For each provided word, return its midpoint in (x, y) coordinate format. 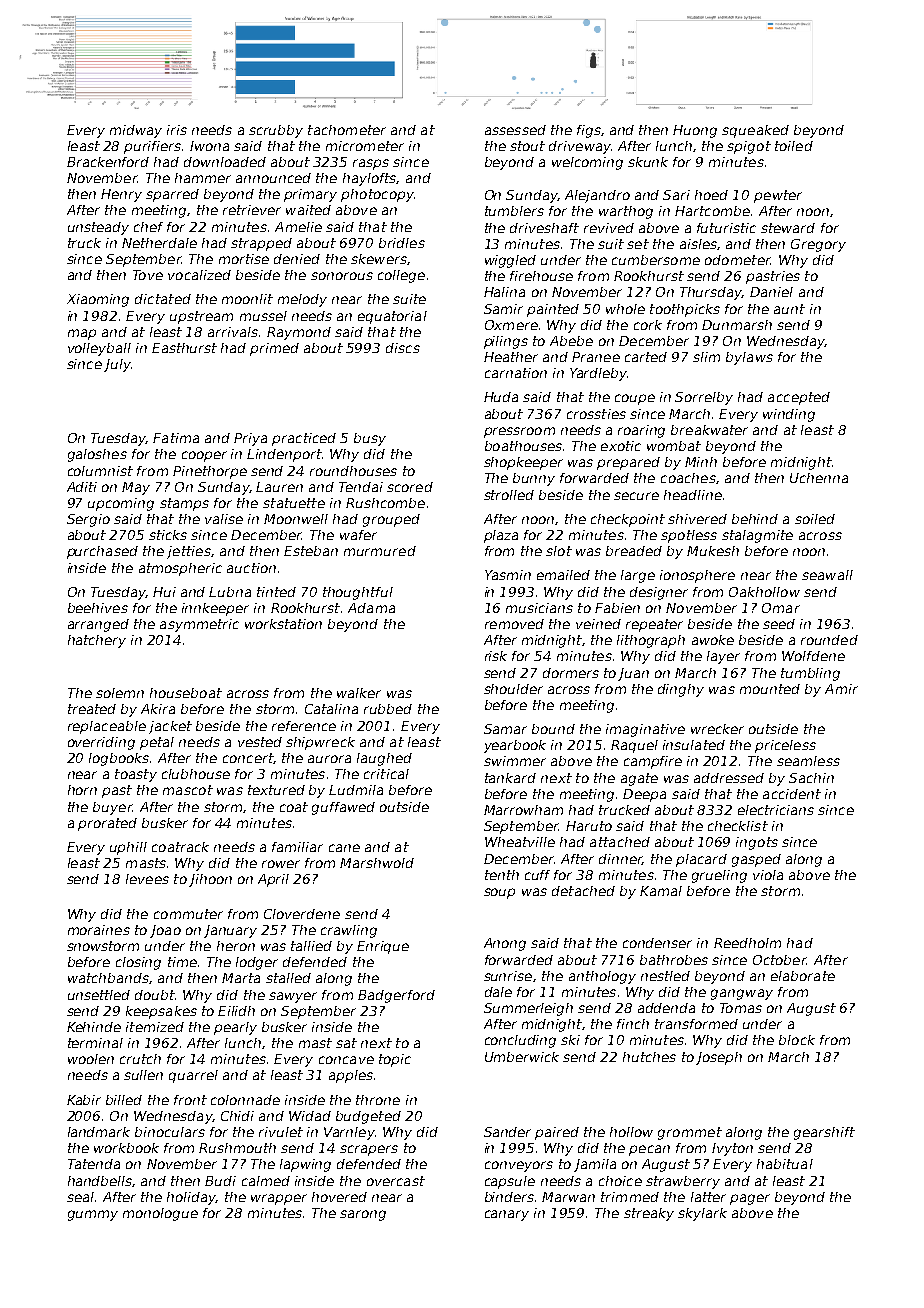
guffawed (343, 808)
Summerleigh (528, 1009)
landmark (99, 1132)
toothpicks (685, 310)
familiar (297, 847)
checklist (738, 826)
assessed (515, 130)
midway (136, 131)
